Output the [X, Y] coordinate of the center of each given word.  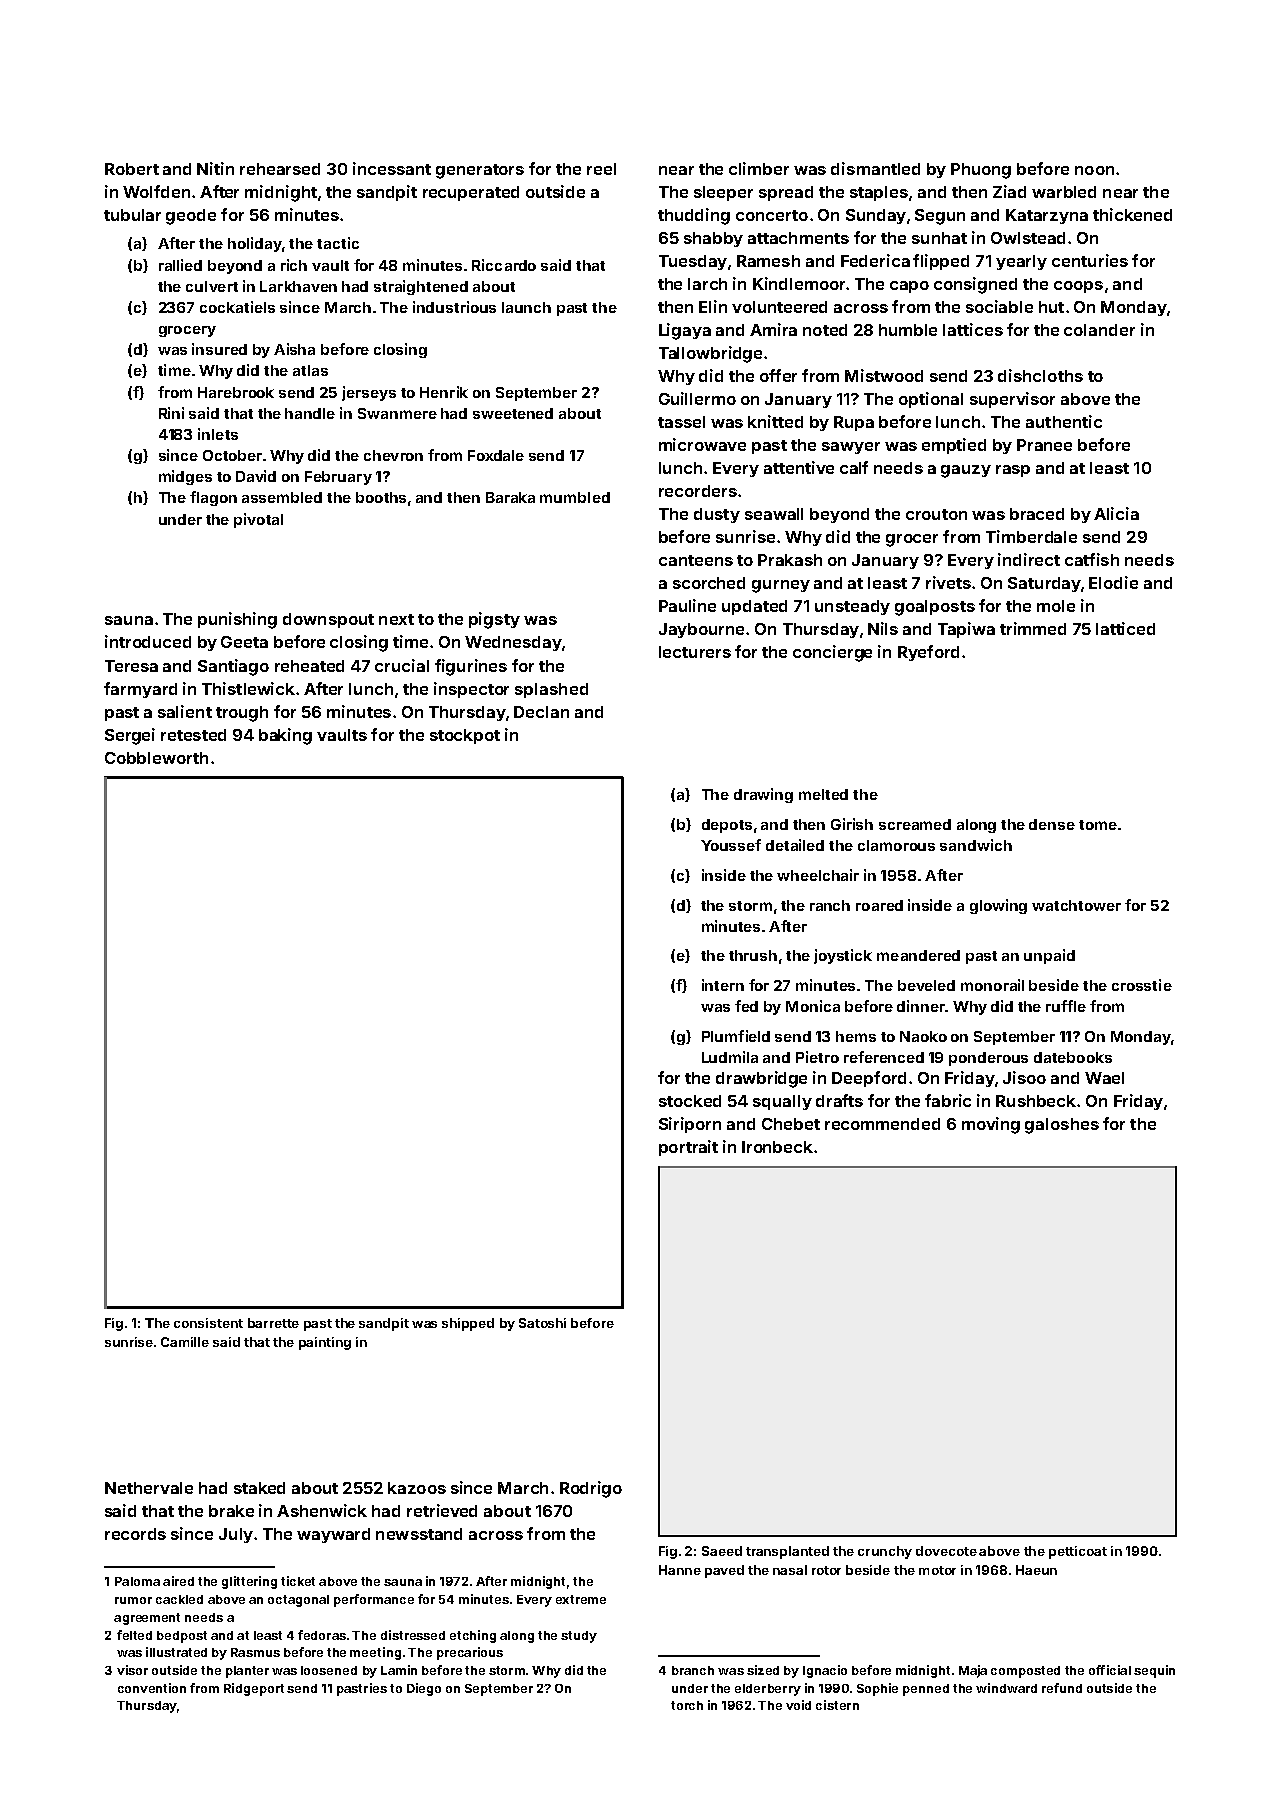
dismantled [875, 168]
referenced [884, 1057]
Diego [424, 1689]
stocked [690, 1101]
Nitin [215, 168]
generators [480, 171]
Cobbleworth [156, 758]
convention [152, 1688]
